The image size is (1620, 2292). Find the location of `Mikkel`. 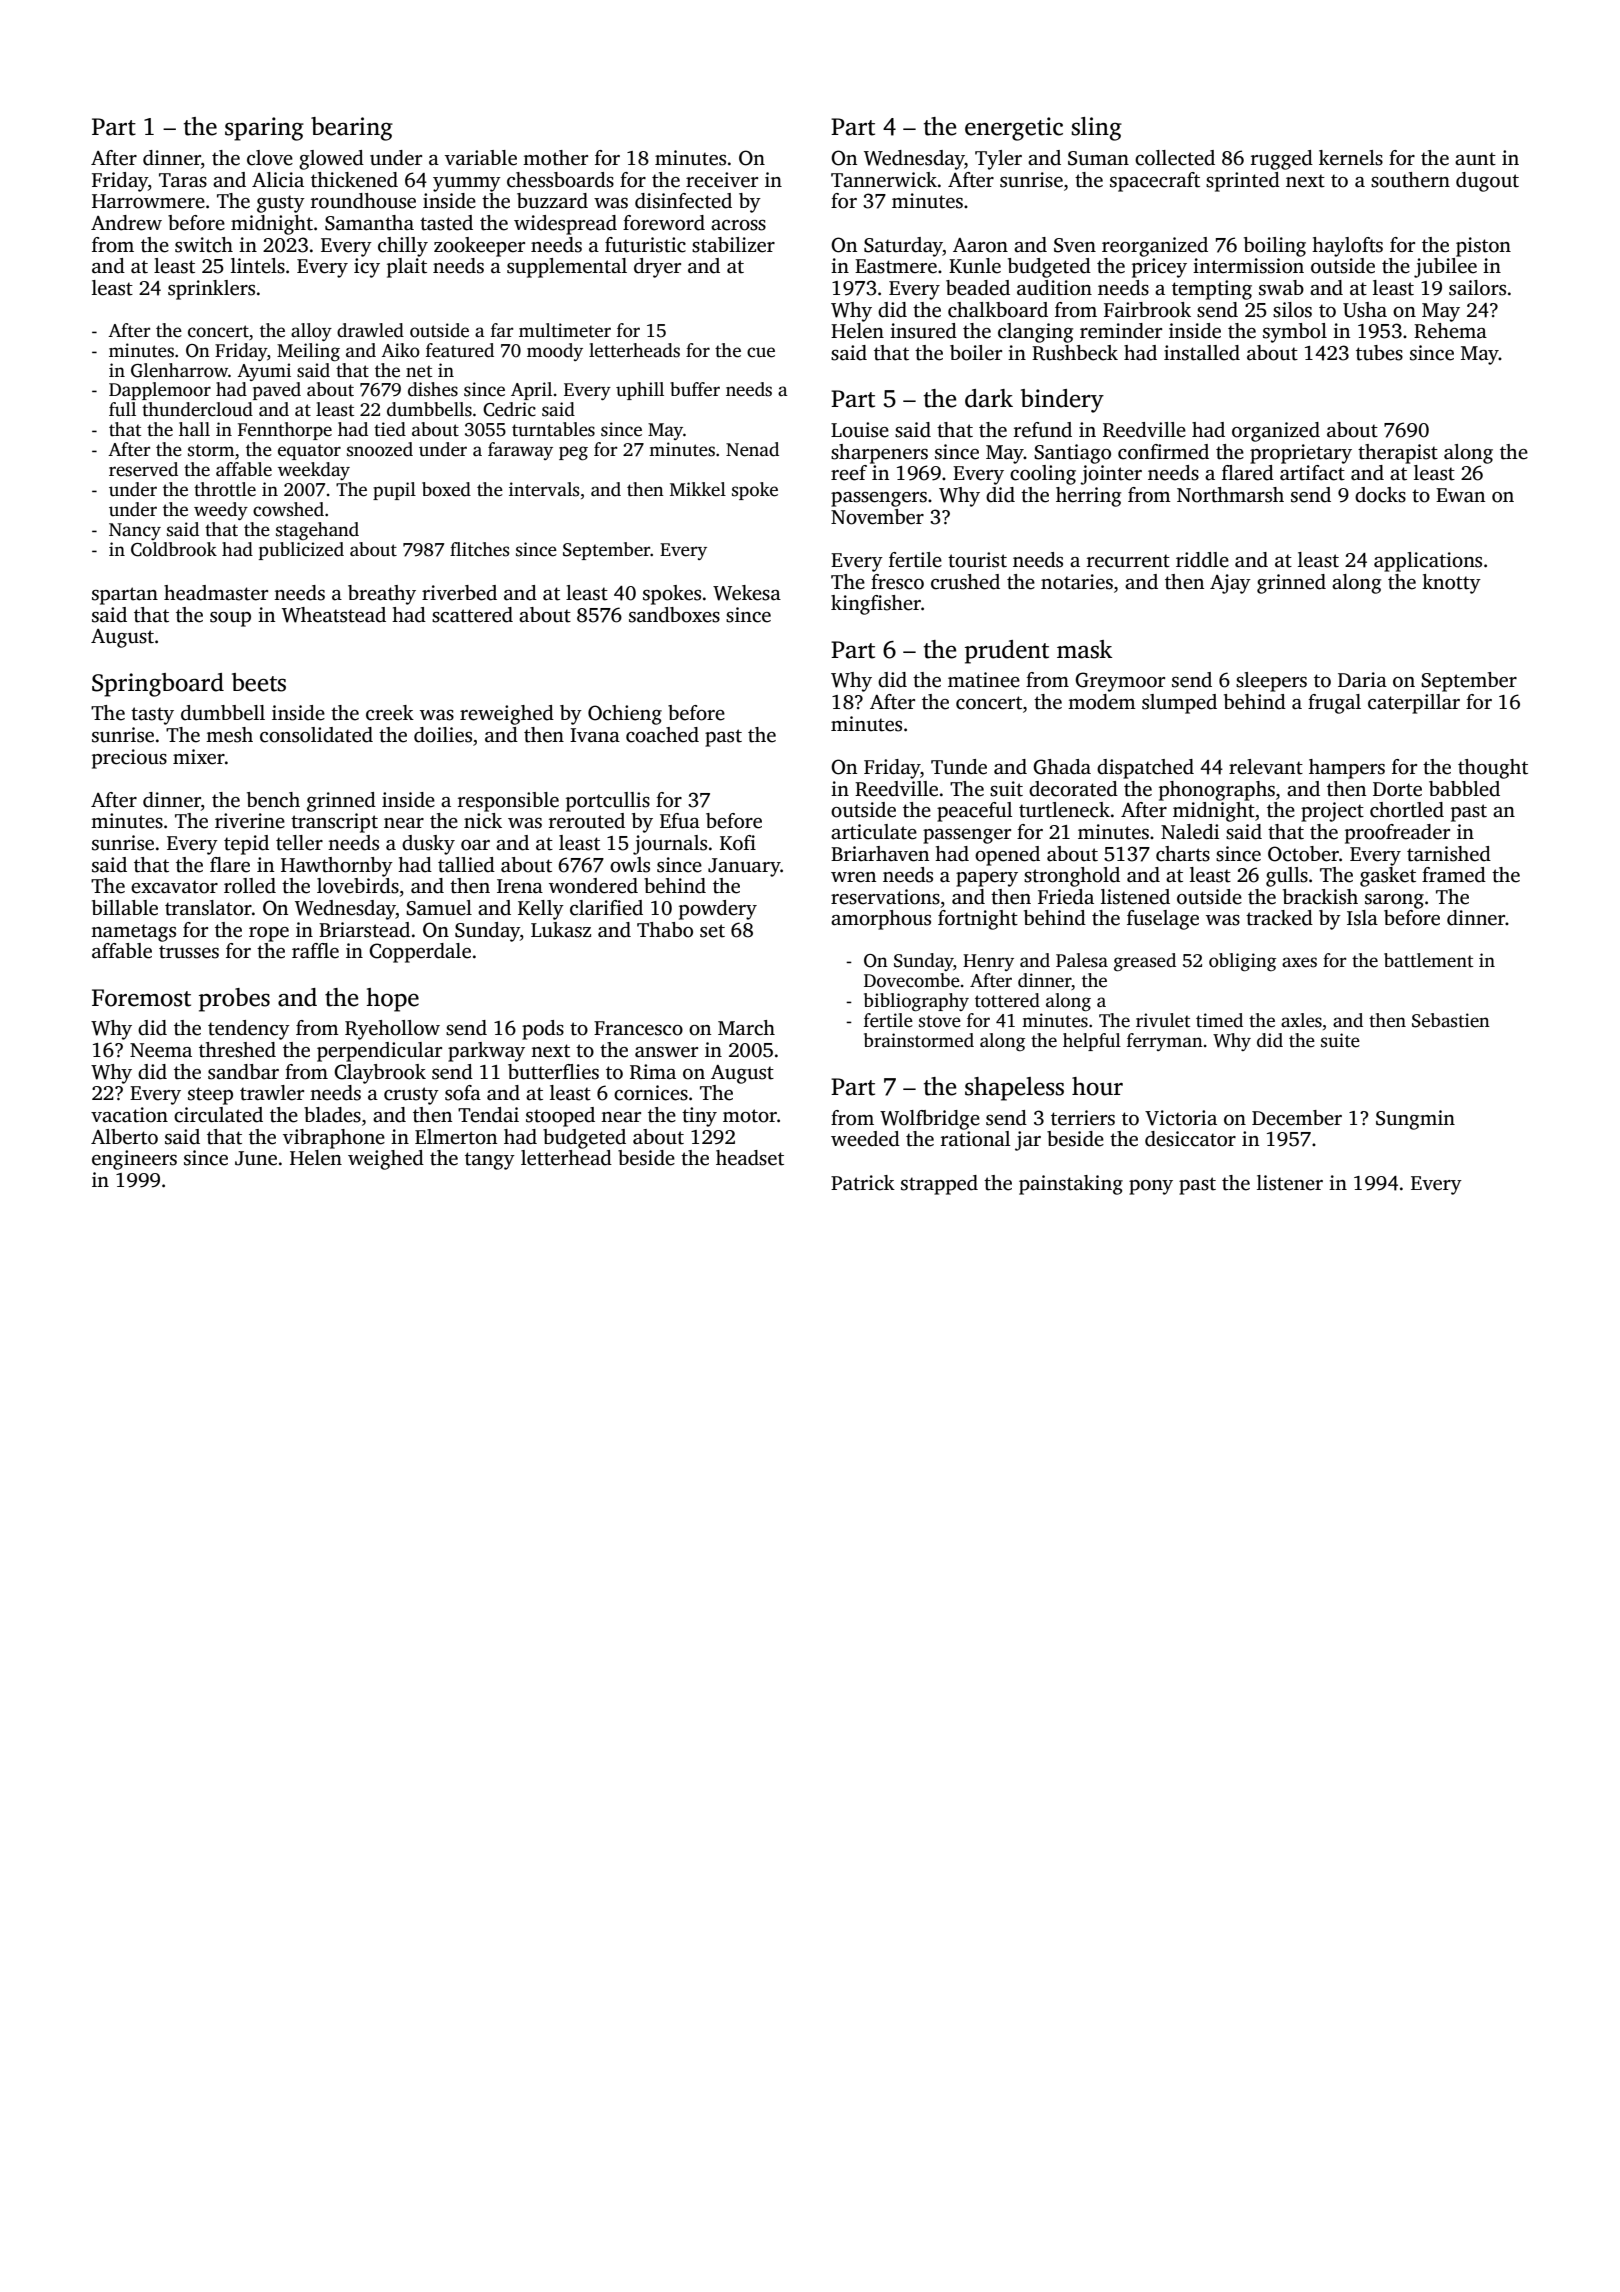

Mikkel is located at coordinates (698, 489).
